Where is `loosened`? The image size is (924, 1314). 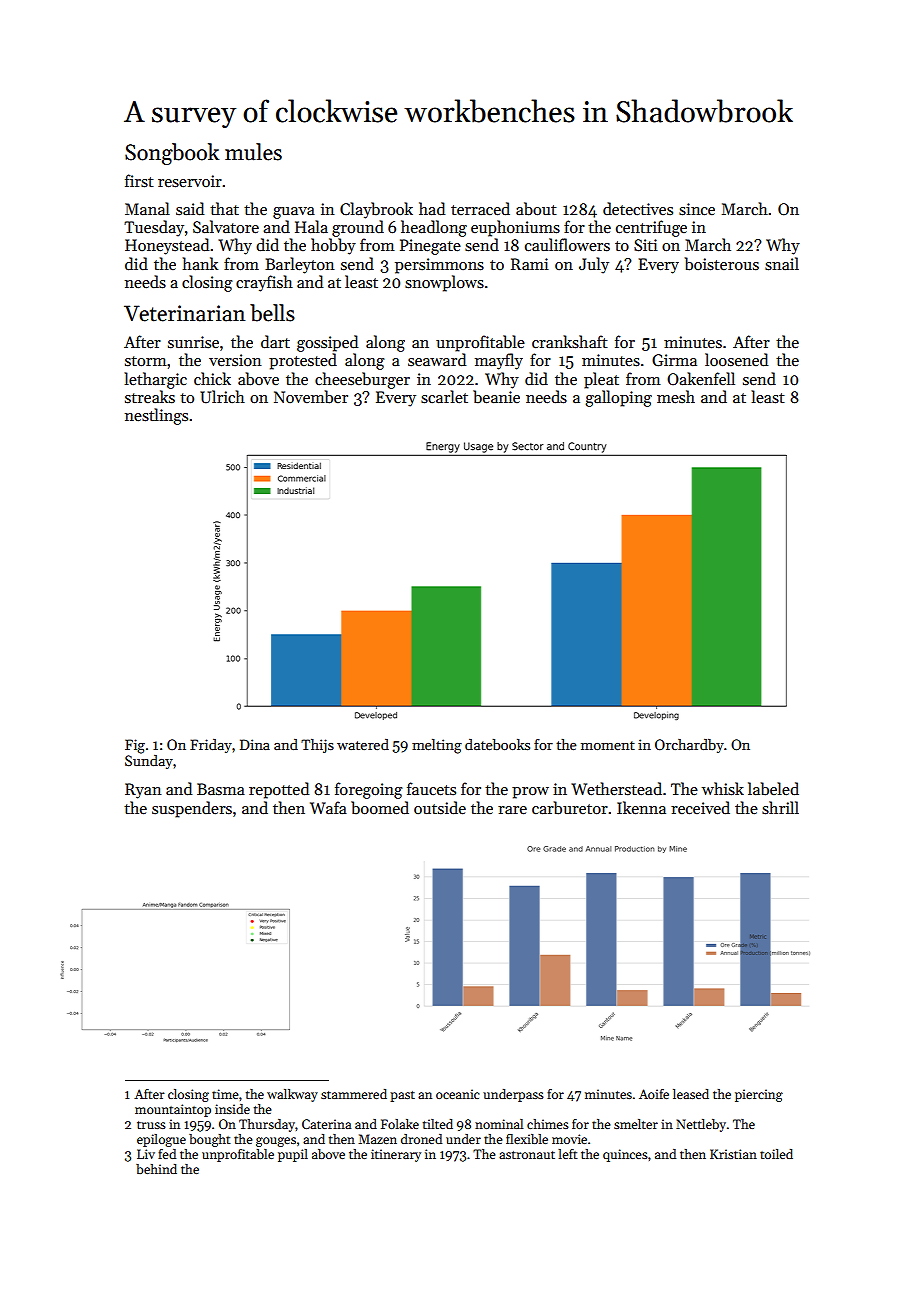 loosened is located at coordinates (736, 359).
